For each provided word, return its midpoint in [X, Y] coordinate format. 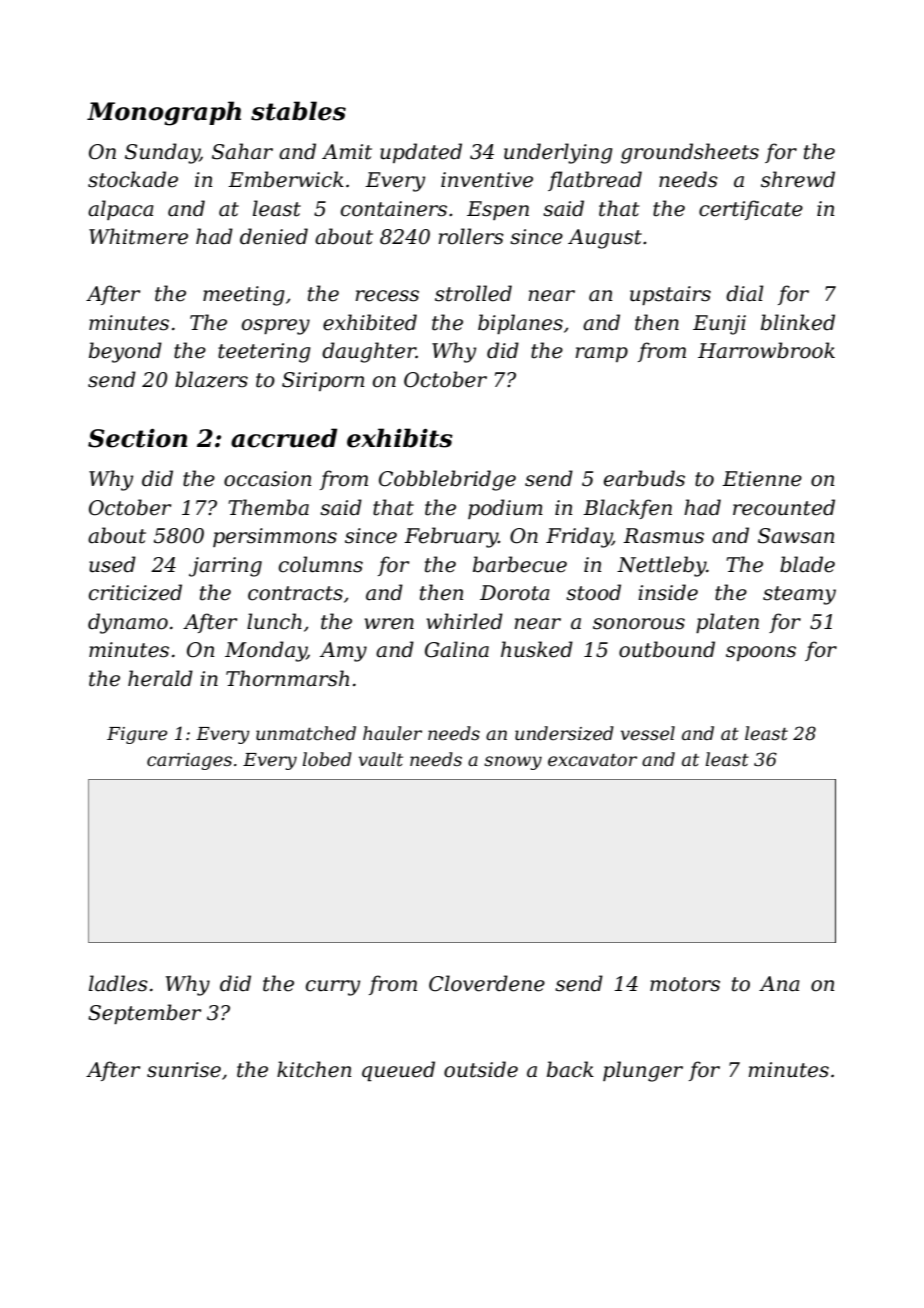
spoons [761, 653]
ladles [118, 983]
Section [137, 438]
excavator [592, 760]
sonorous [639, 624]
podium [505, 509]
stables [298, 111]
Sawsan [796, 536]
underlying [558, 153]
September [144, 1014]
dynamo [128, 623]
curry [333, 988]
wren [389, 624]
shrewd [798, 179]
